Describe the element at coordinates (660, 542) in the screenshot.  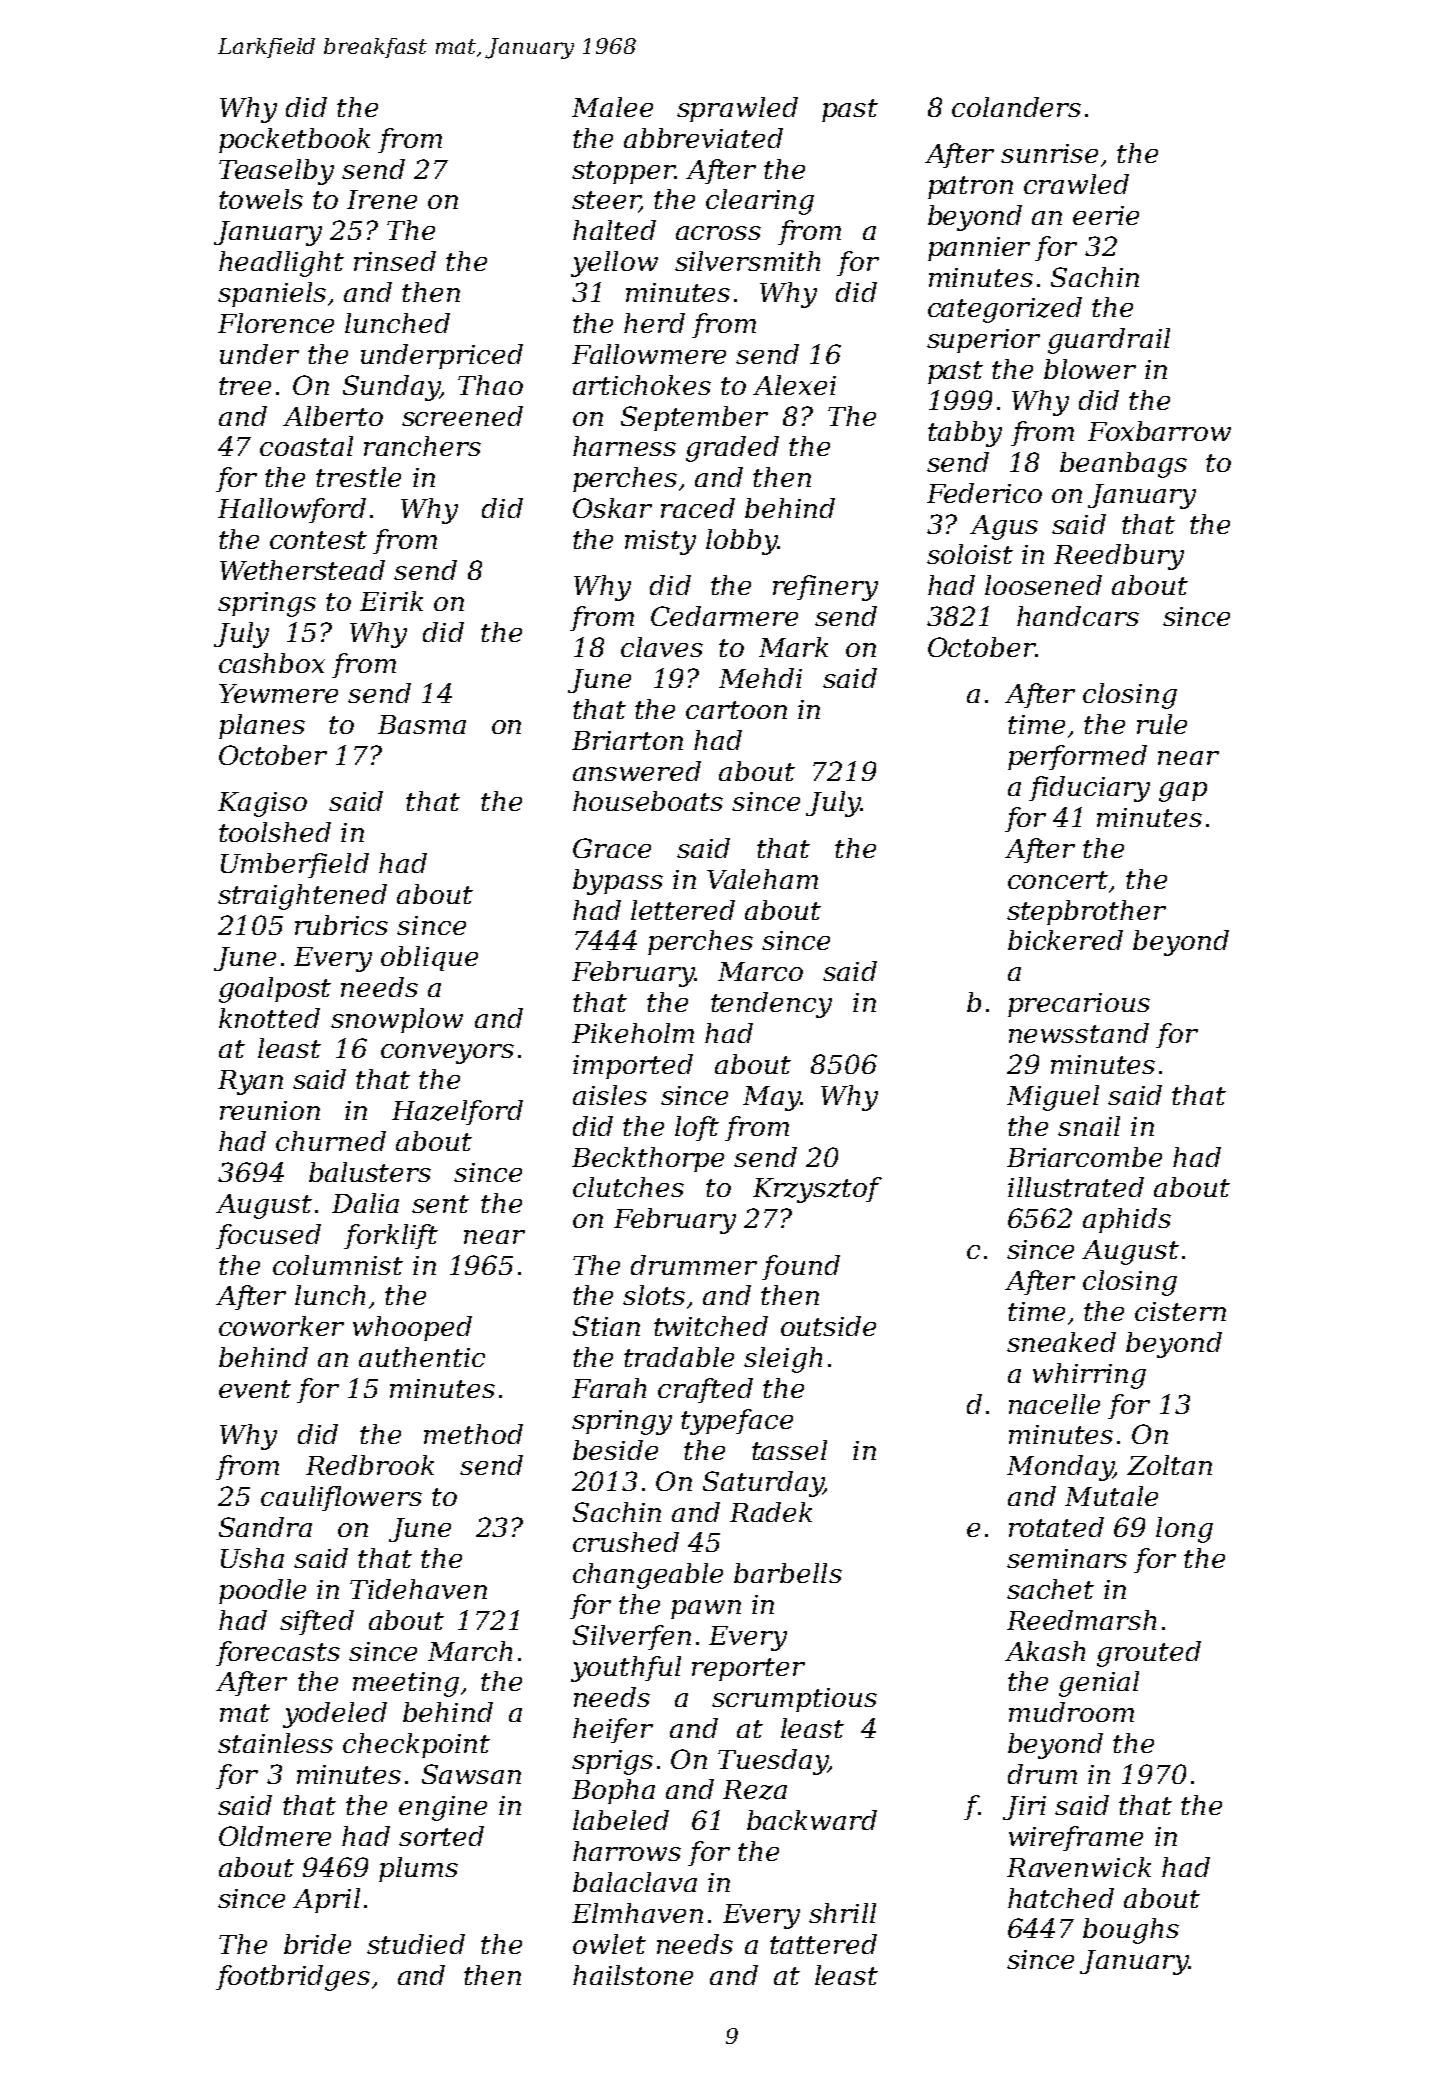
I see `misty` at that location.
